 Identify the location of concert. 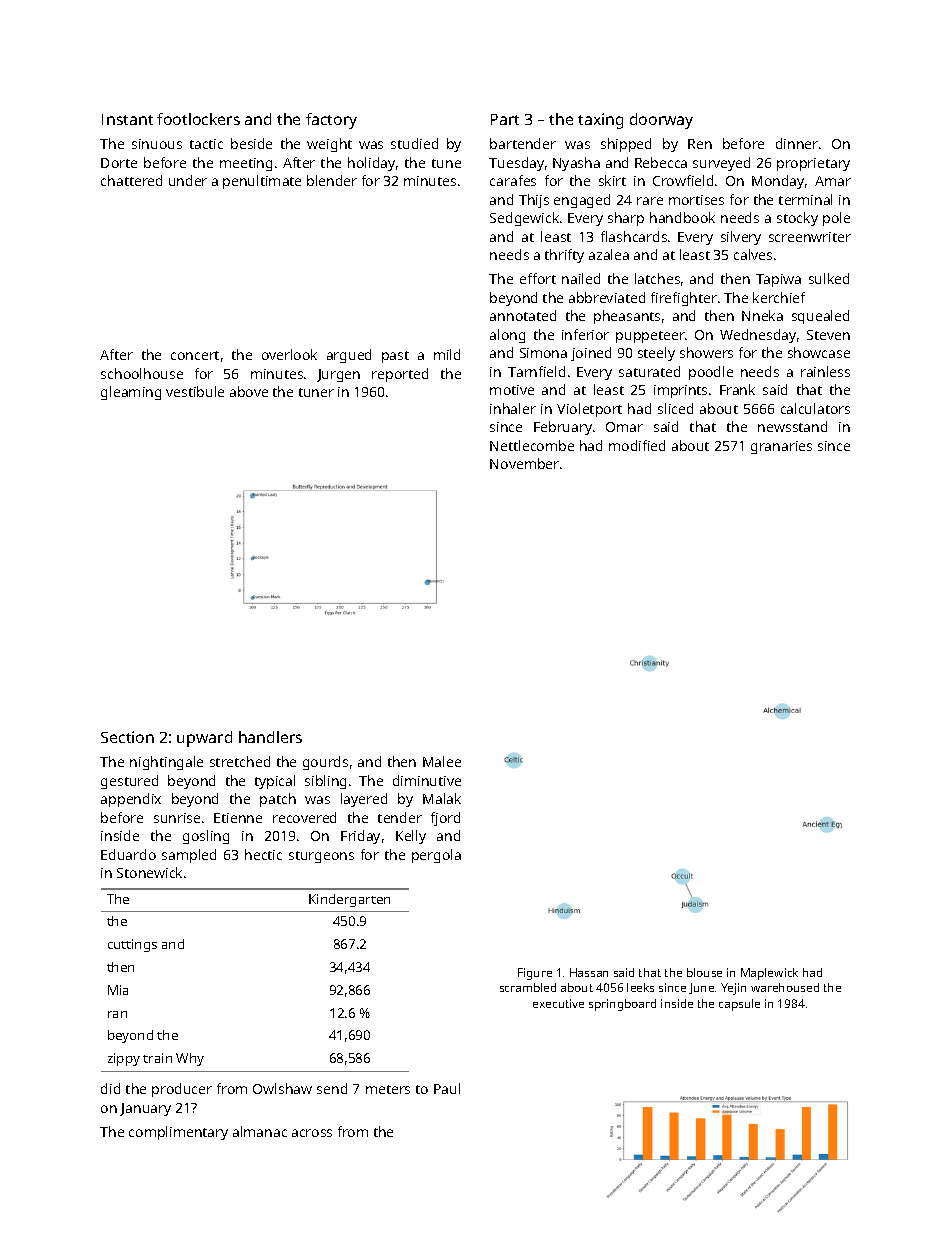
(195, 355).
